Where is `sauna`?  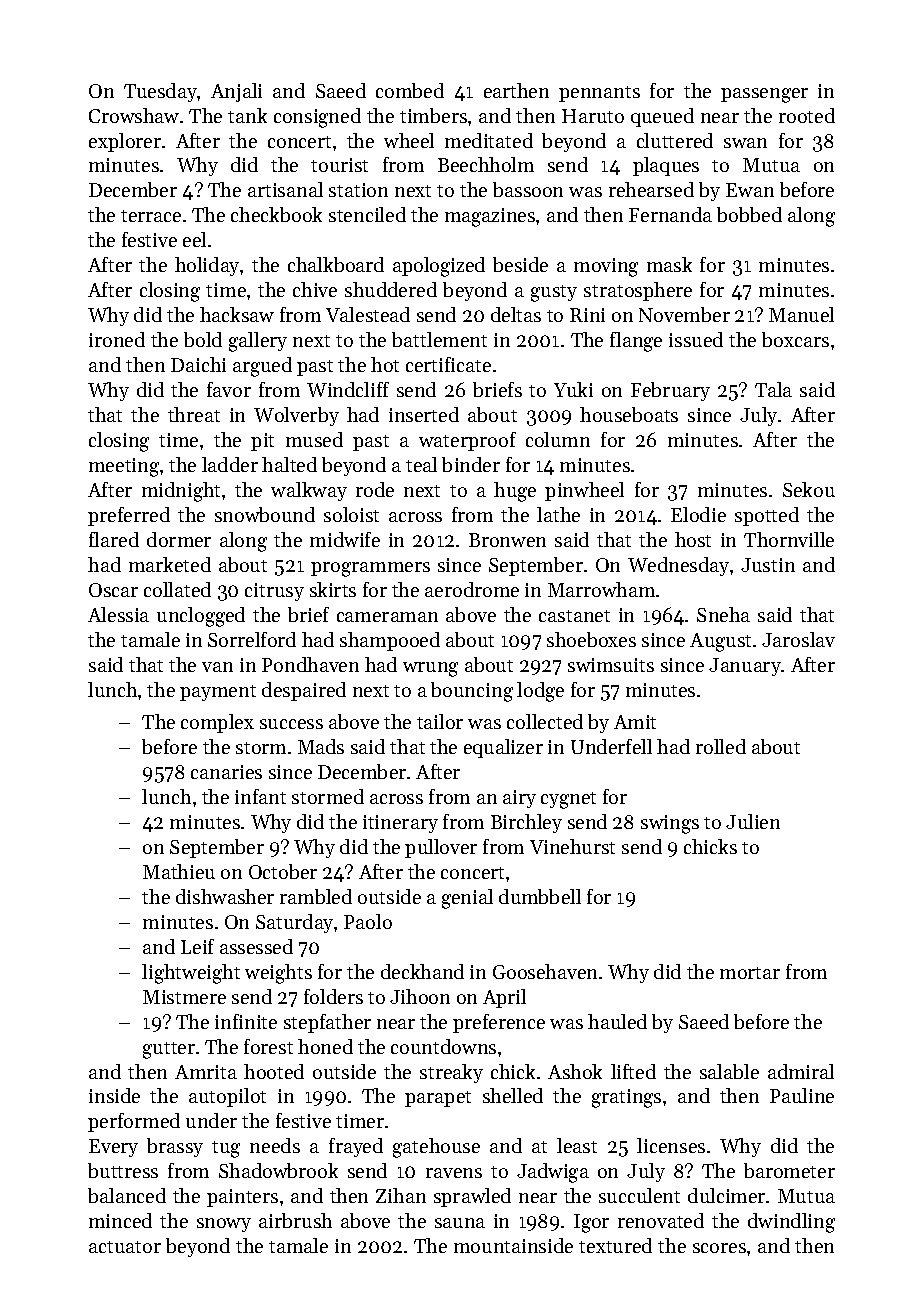
sauna is located at coordinates (460, 1223).
